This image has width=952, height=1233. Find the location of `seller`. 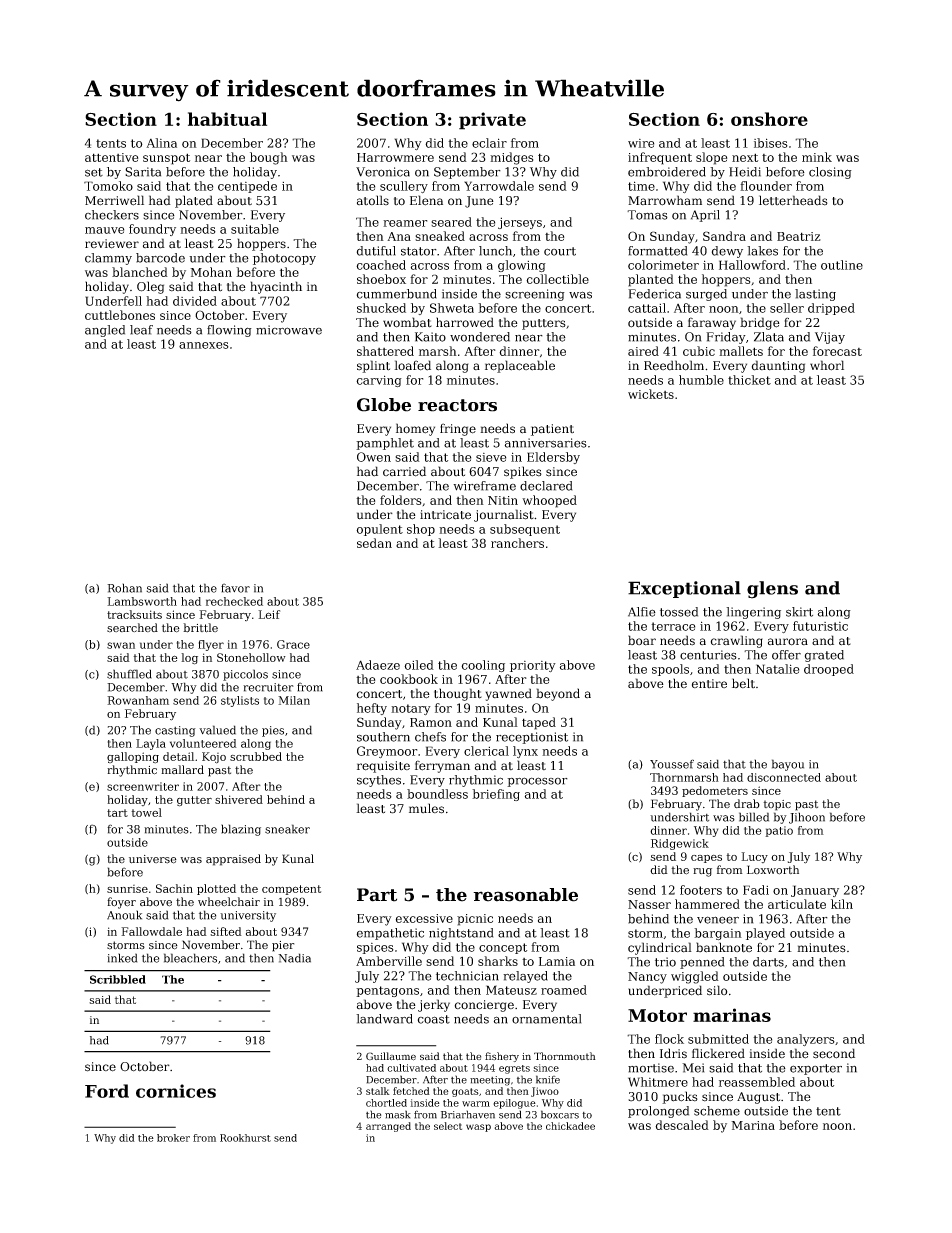

seller is located at coordinates (787, 308).
